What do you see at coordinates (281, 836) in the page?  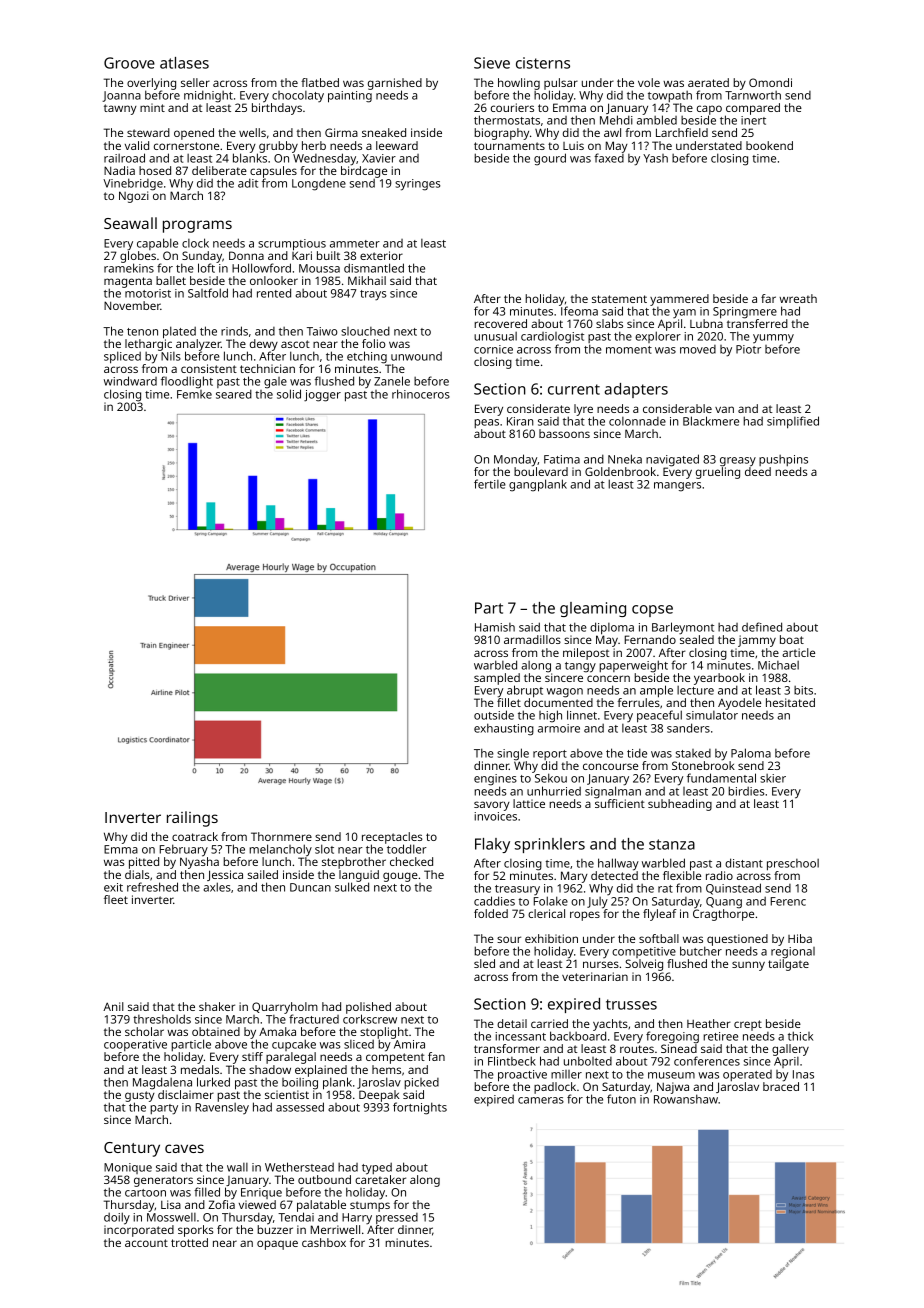 I see `Thornmere` at bounding box center [281, 836].
